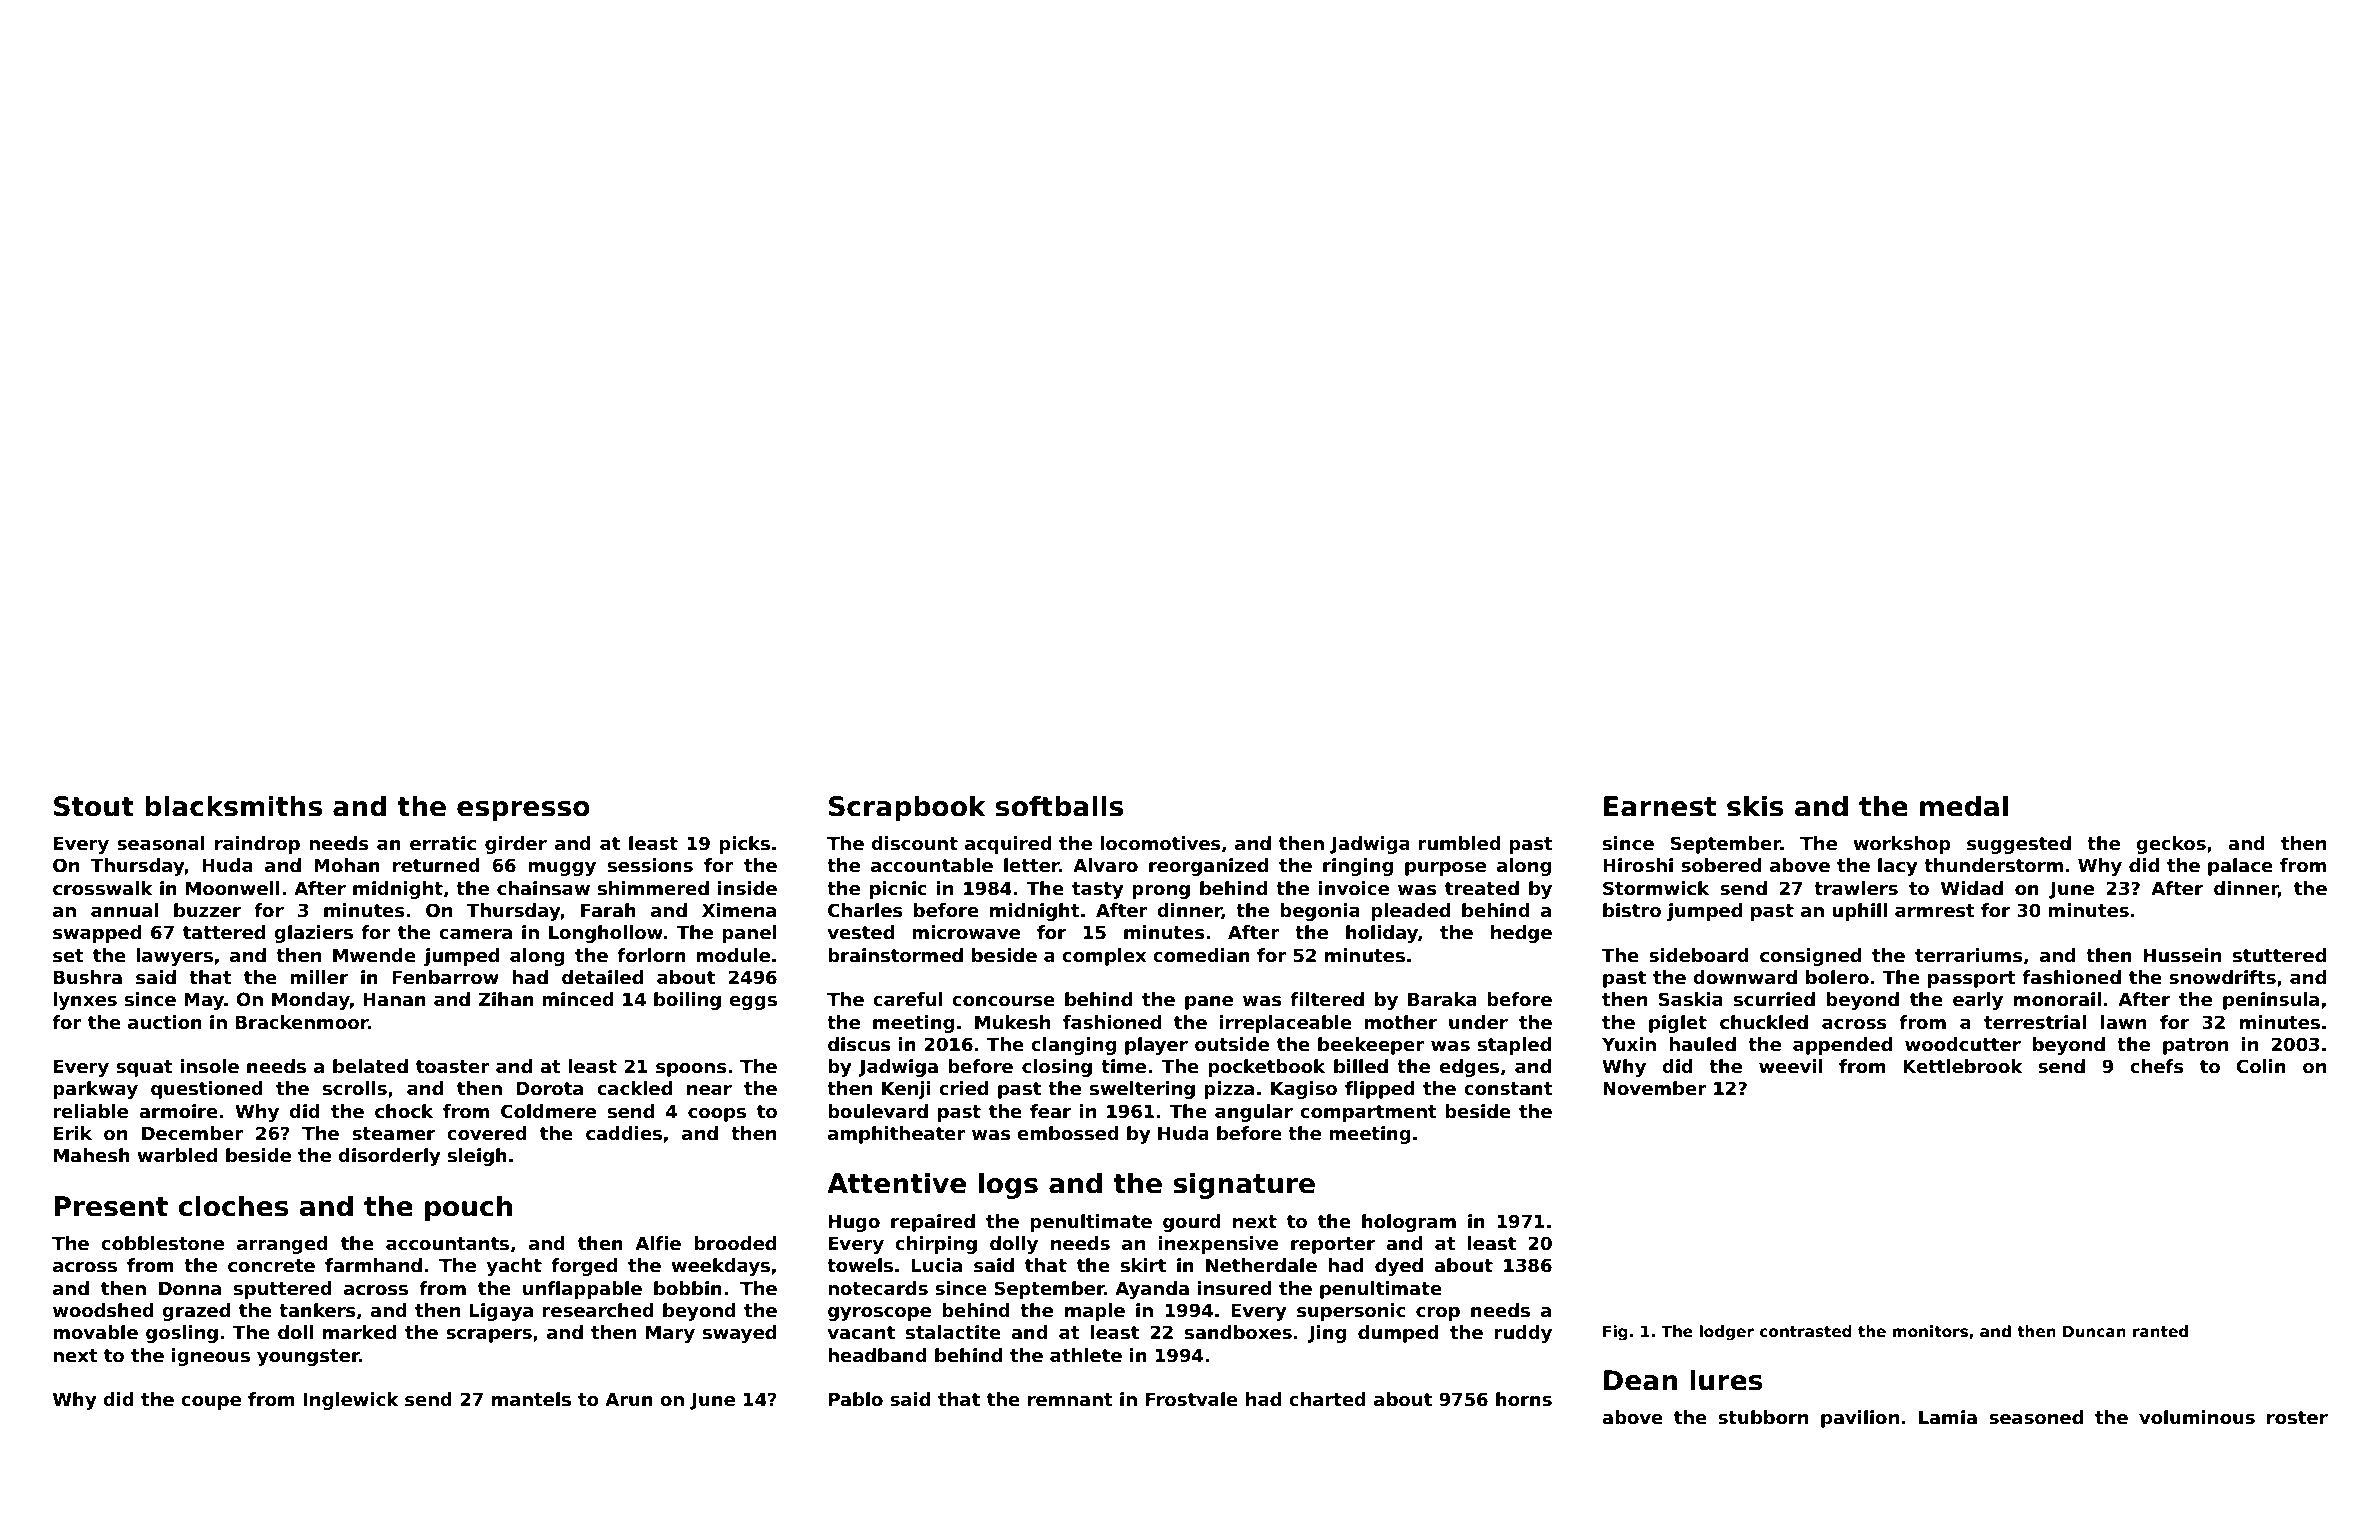 Image resolution: width=2380 pixels, height=1540 pixels. Describe the element at coordinates (162, 1243) in the document. I see `cobblestone` at that location.
